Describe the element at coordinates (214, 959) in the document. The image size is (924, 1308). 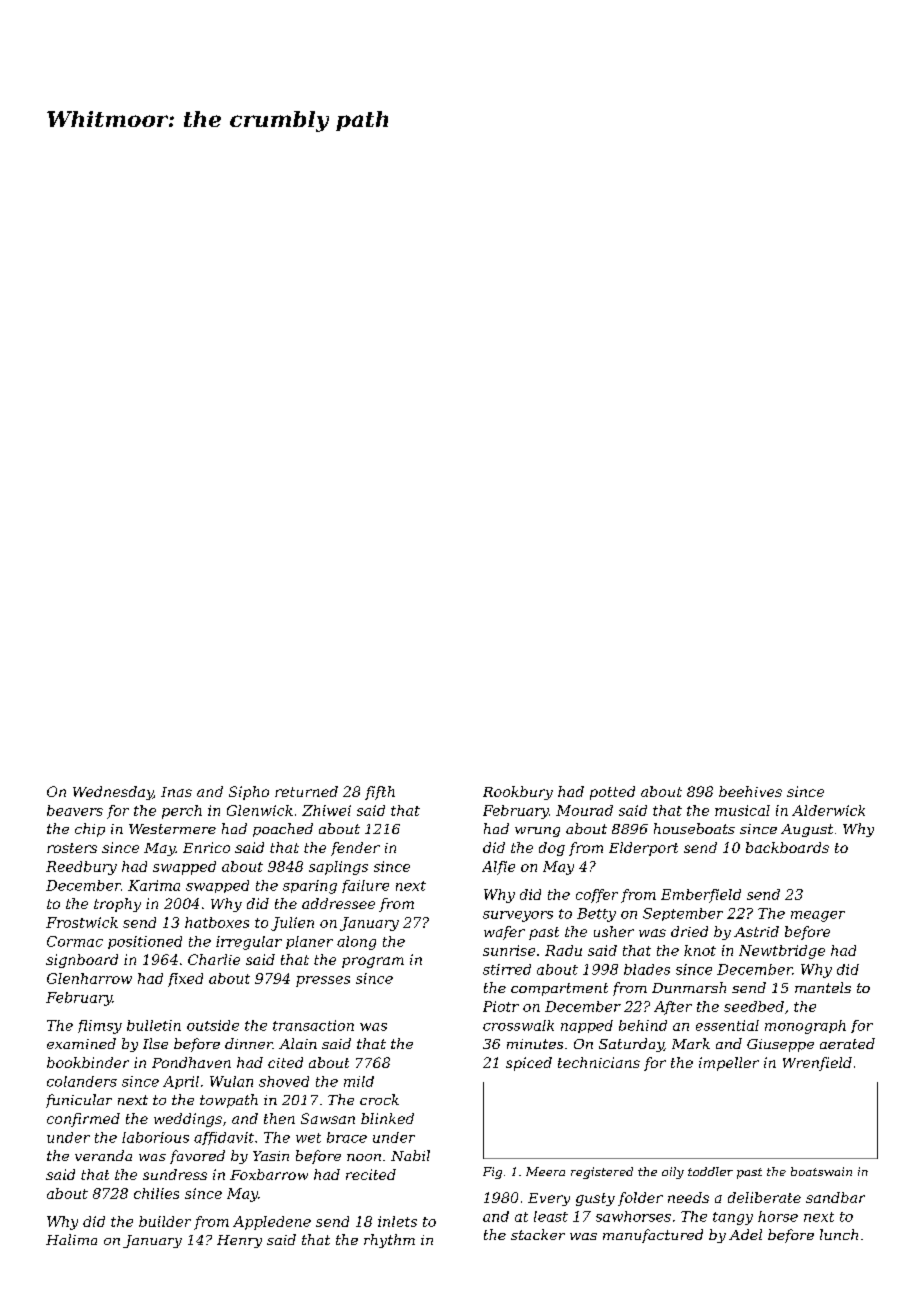
I see `Charlie` at that location.
